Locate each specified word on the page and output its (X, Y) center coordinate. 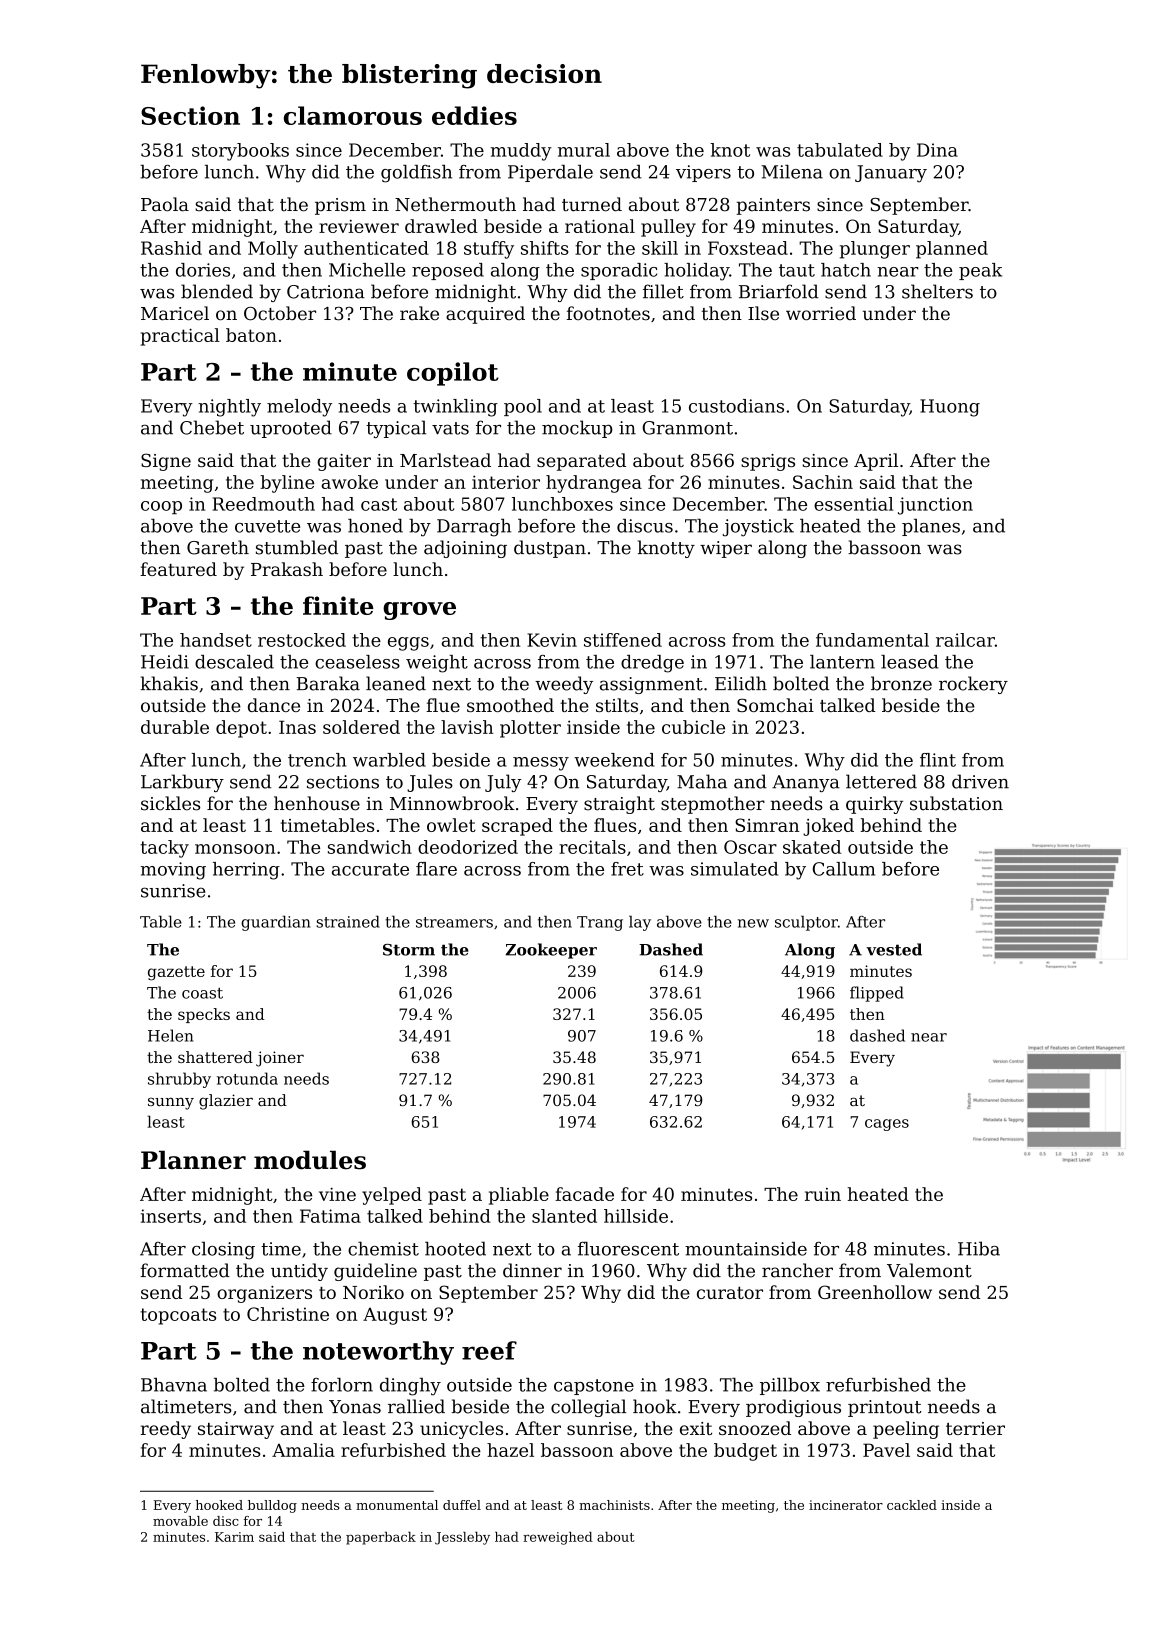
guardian (275, 923)
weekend (614, 760)
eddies (474, 115)
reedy (166, 1430)
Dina (937, 150)
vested (894, 949)
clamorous (353, 115)
